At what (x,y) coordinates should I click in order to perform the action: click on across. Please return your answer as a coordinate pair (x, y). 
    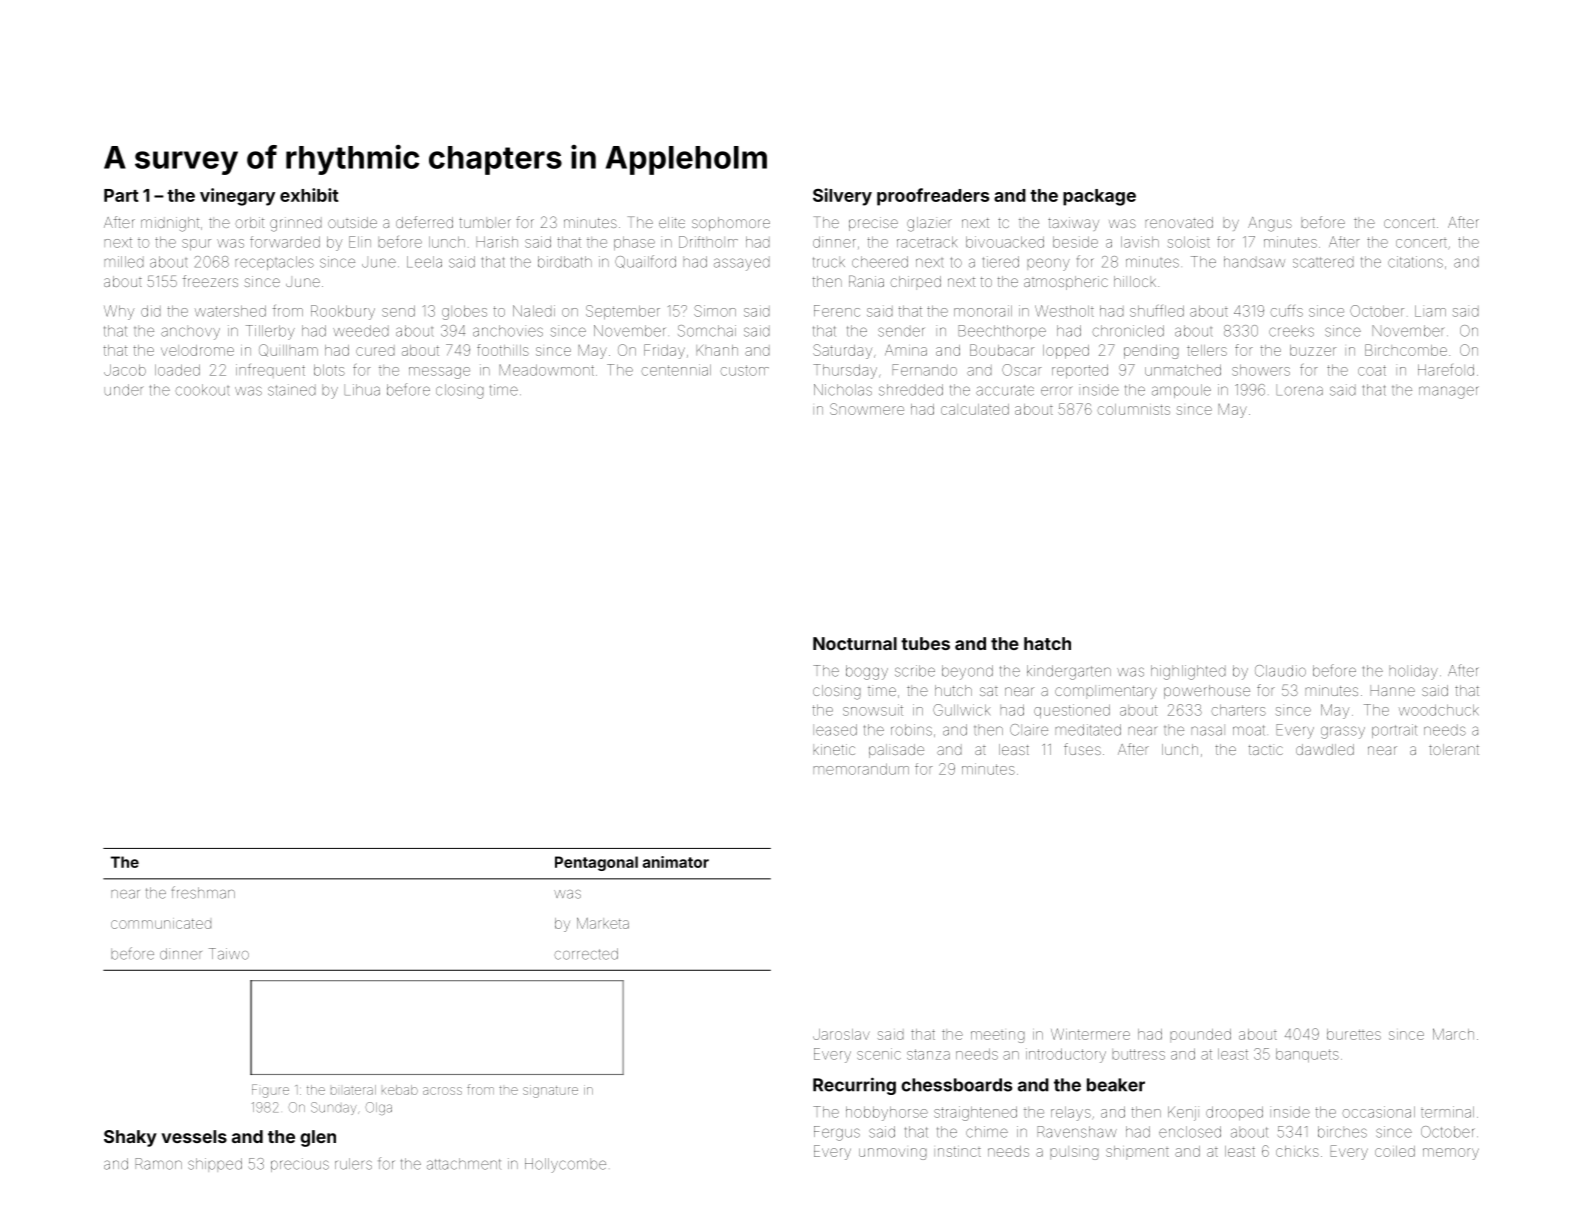
    Looking at the image, I should click on (442, 1091).
